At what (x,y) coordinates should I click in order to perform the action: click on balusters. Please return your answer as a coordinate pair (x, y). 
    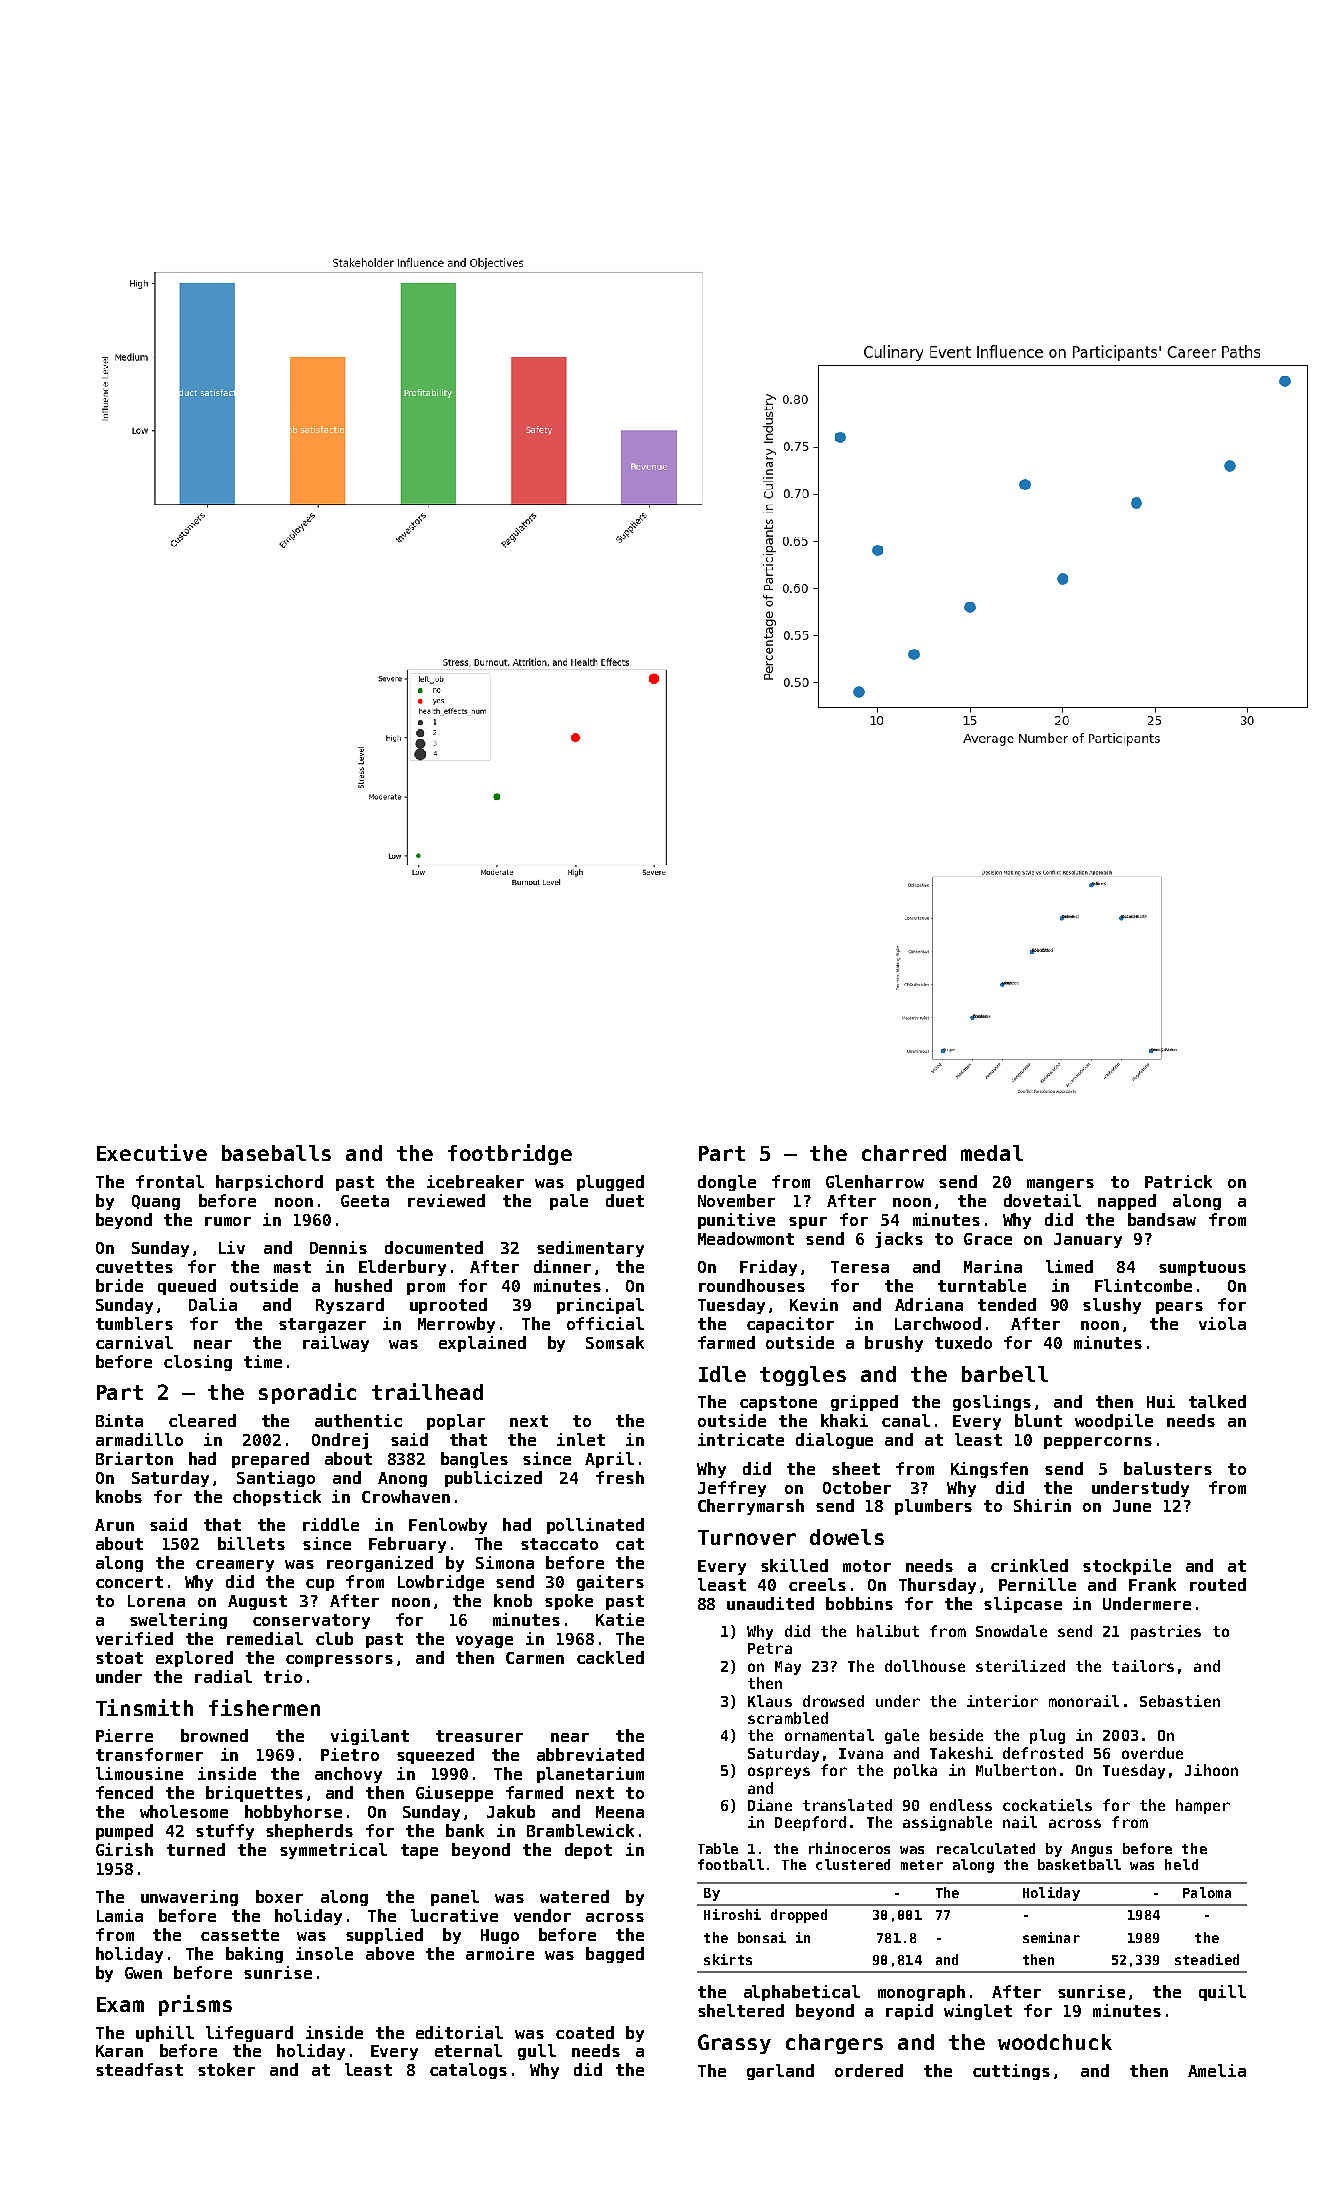
    Looking at the image, I should click on (1168, 1468).
